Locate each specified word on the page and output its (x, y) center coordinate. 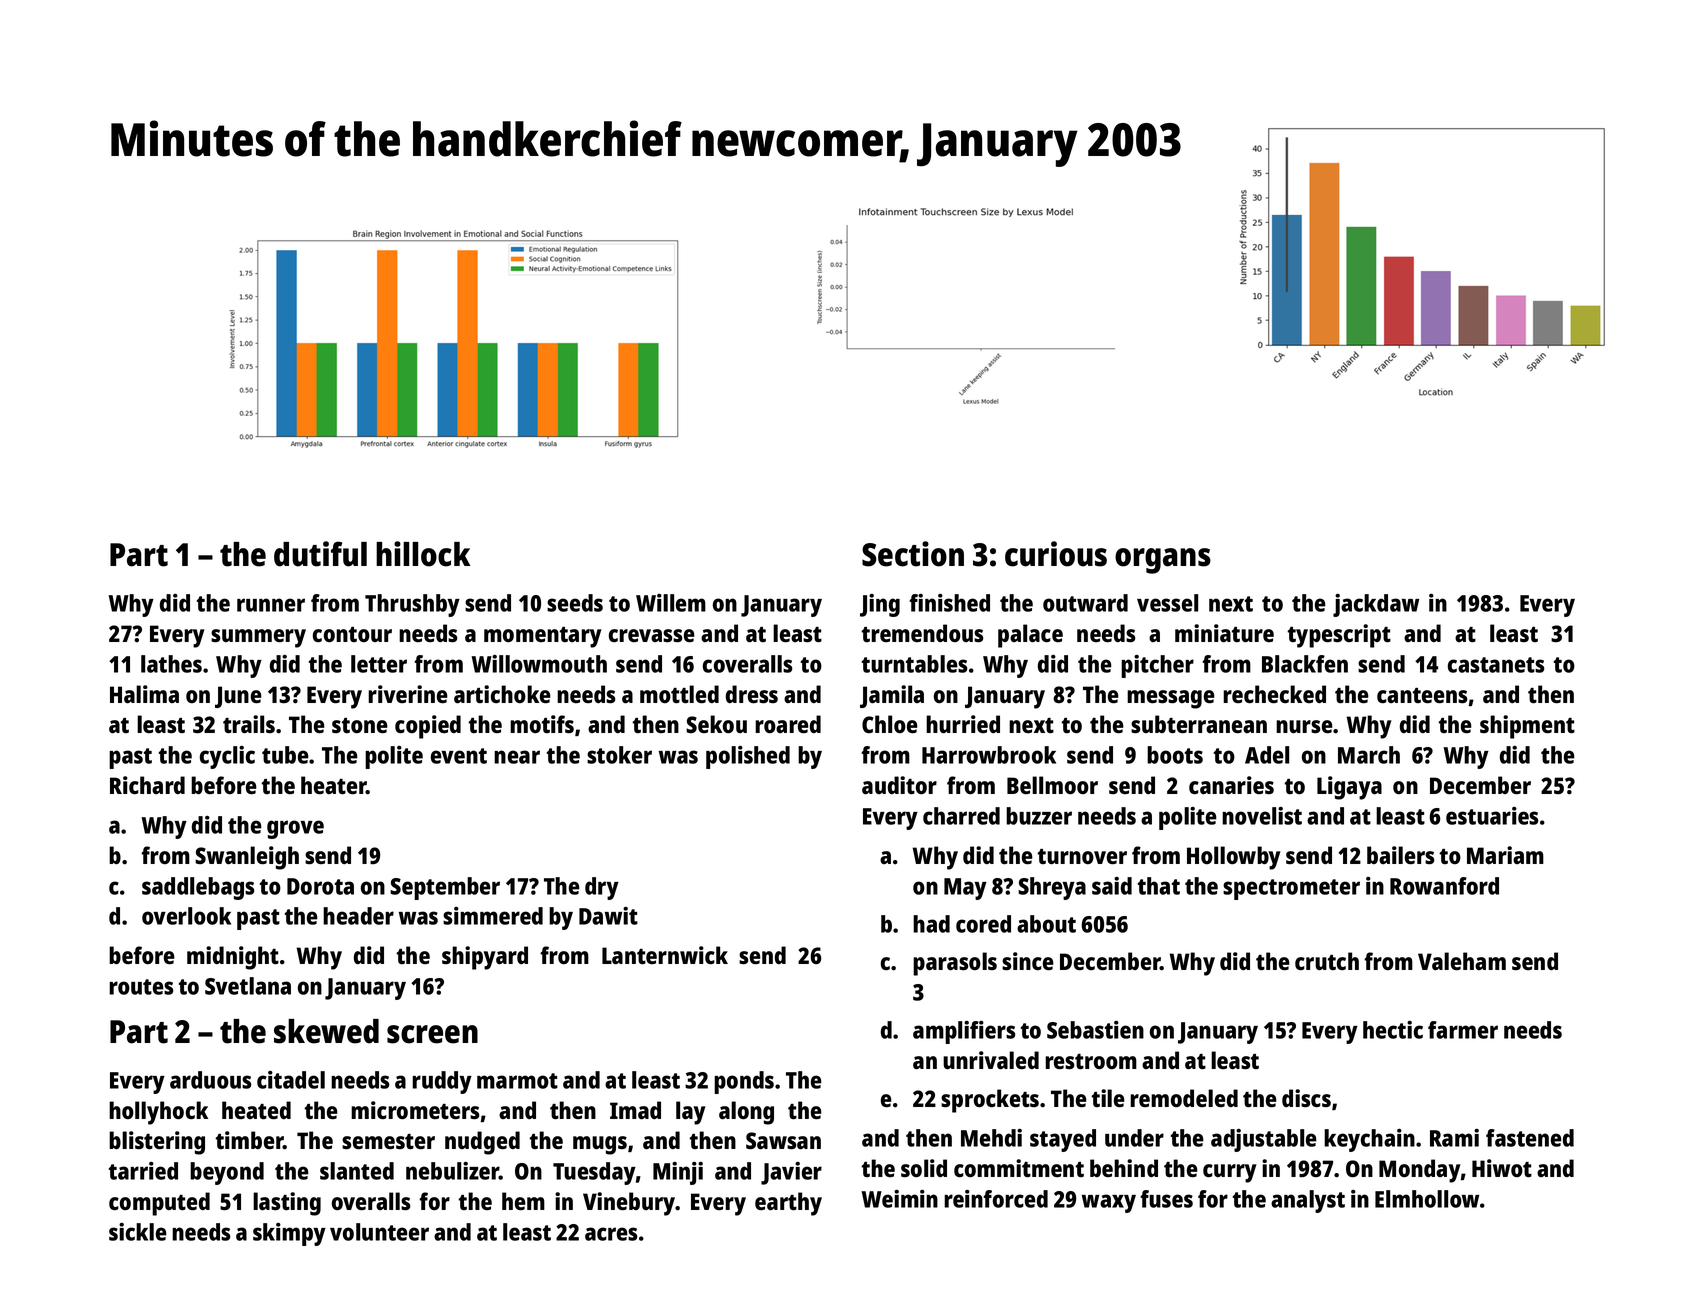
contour (352, 635)
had (931, 924)
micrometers (415, 1110)
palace (1030, 636)
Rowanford (1444, 886)
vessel (1167, 603)
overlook (186, 916)
